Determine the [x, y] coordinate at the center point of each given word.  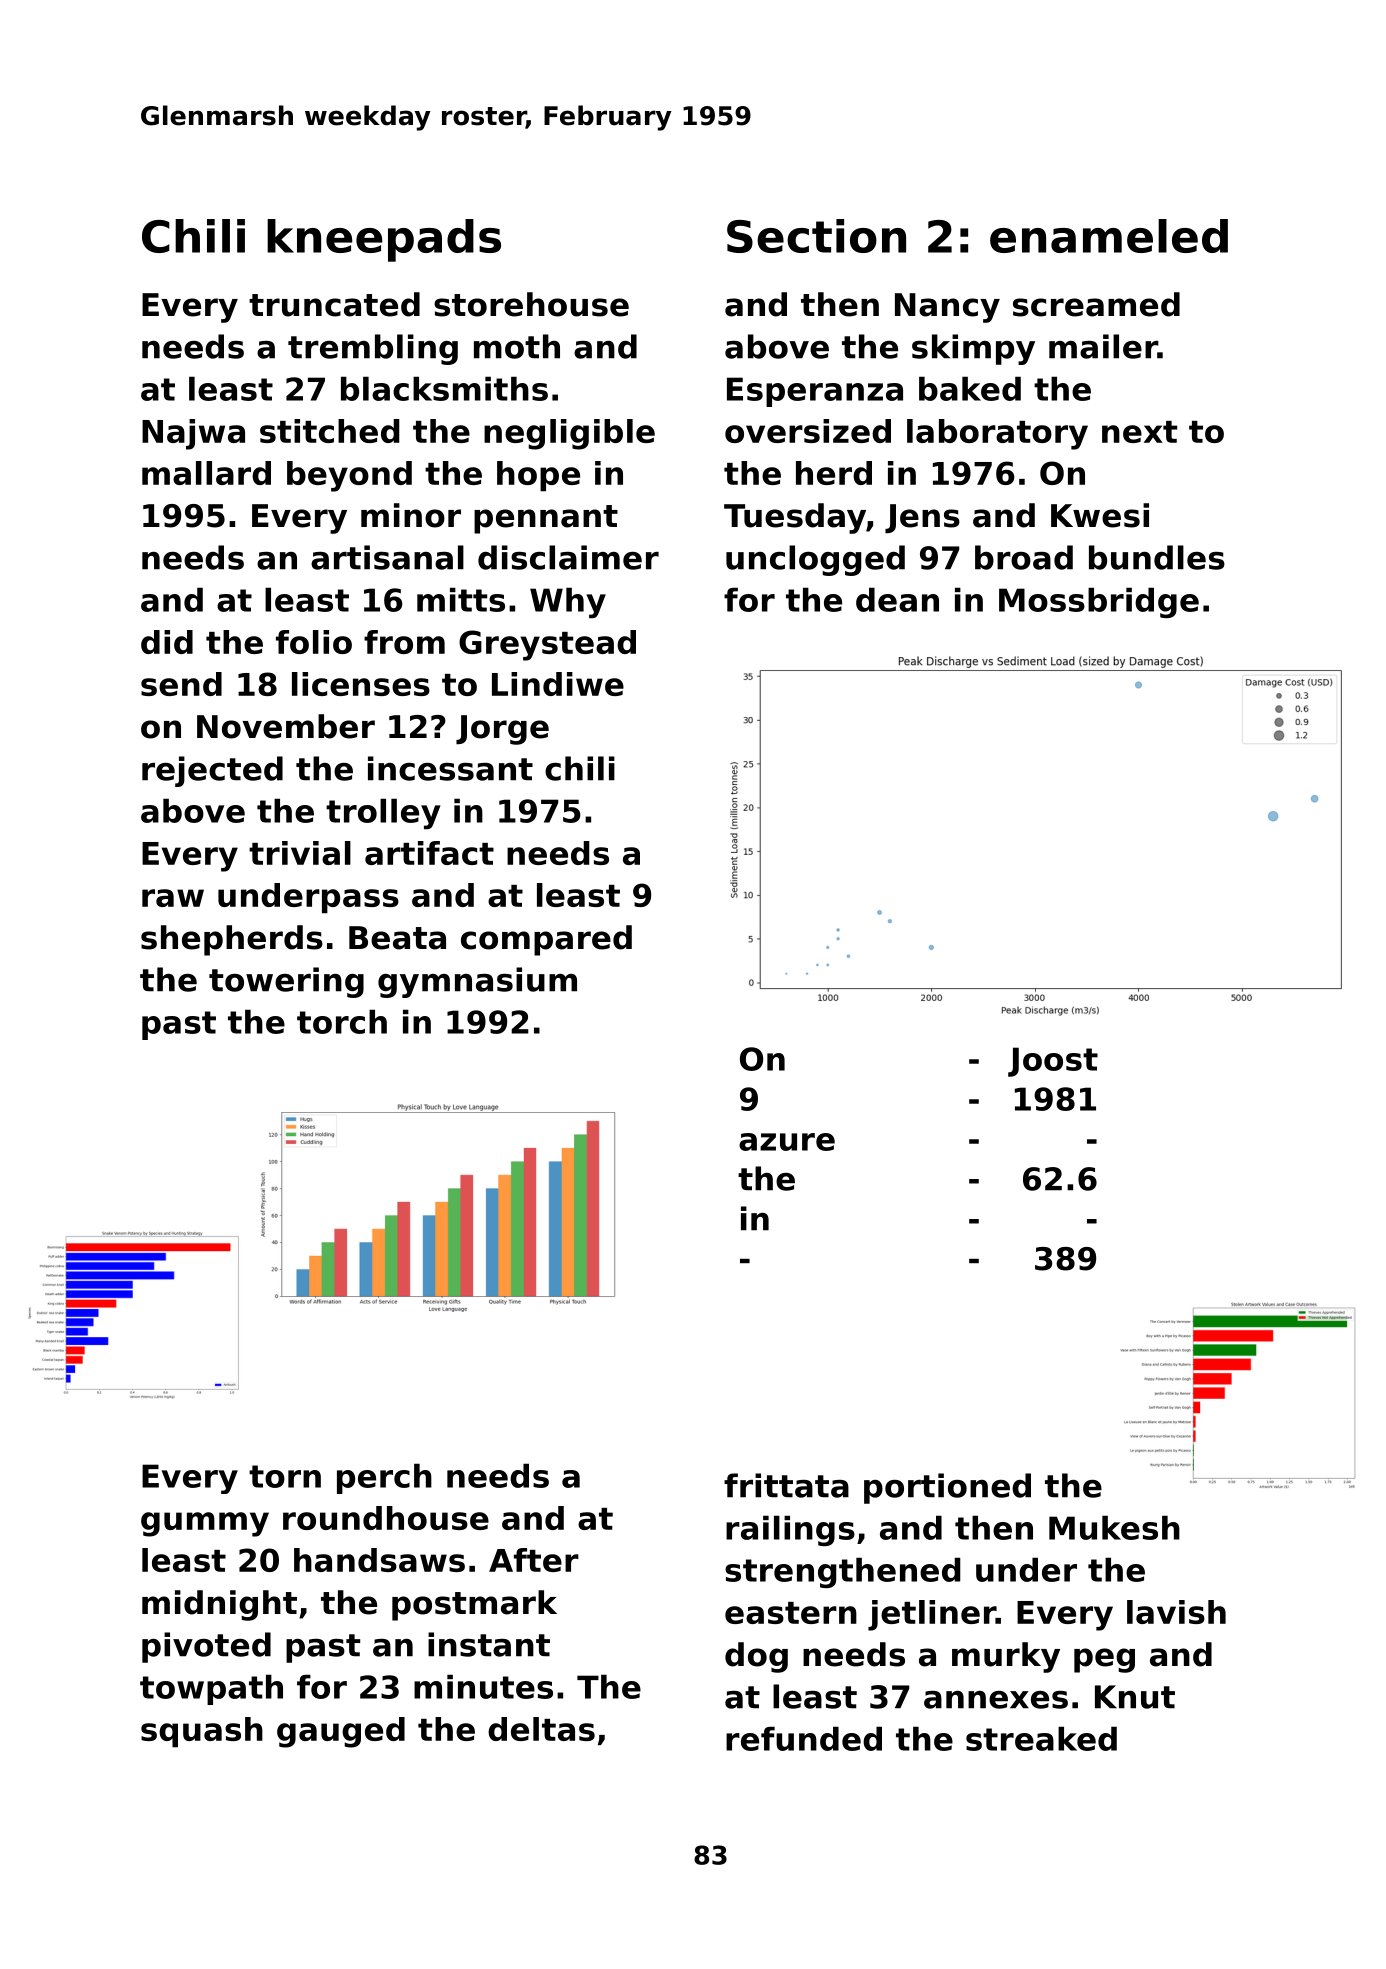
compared [546, 940]
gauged [341, 1732]
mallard [206, 473]
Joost [1053, 1062]
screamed [1096, 304]
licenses [361, 684]
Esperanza [815, 392]
